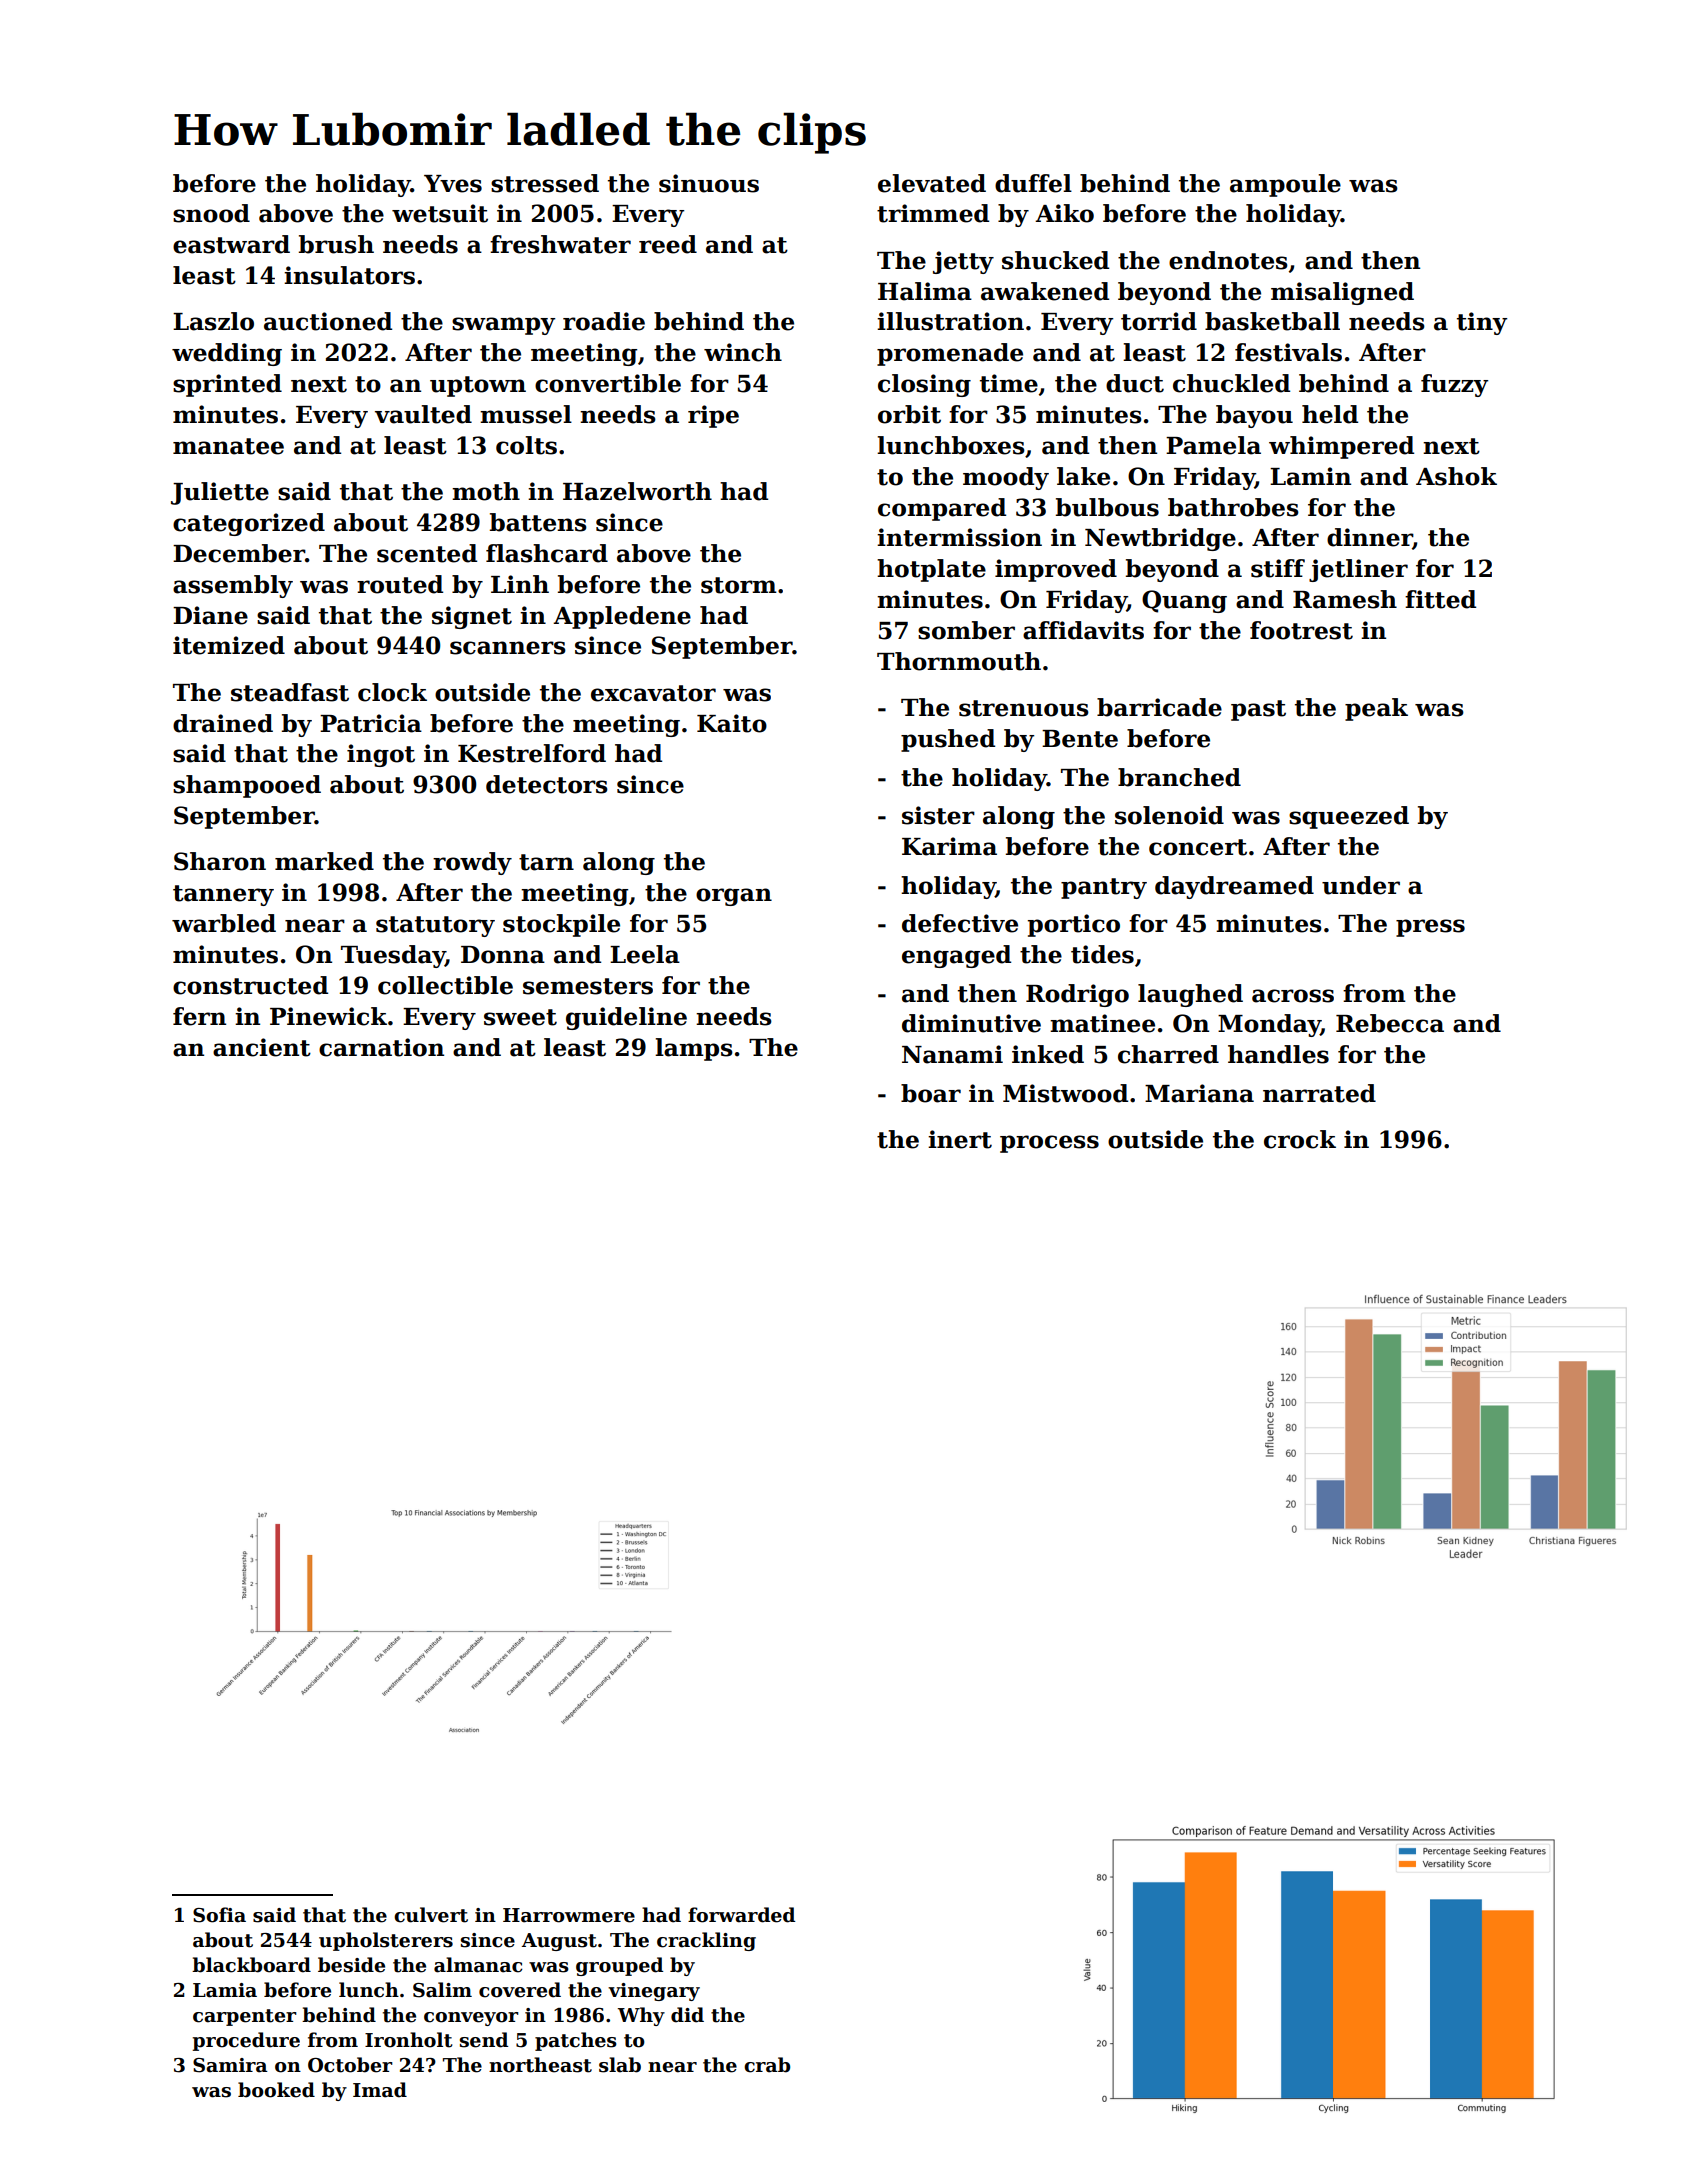 The width and height of the image is (1683, 2178). What do you see at coordinates (1430, 928) in the image?
I see `press` at bounding box center [1430, 928].
